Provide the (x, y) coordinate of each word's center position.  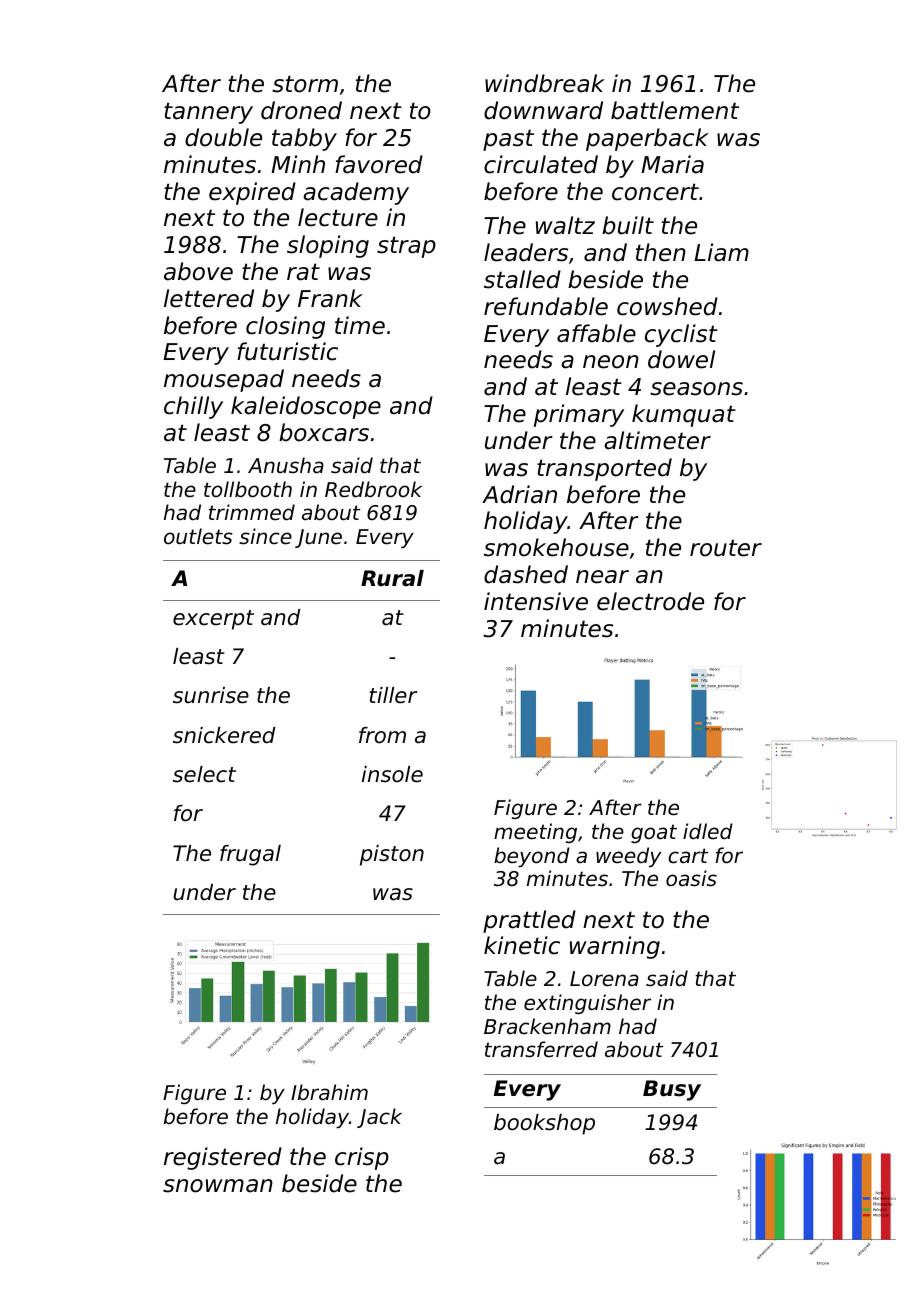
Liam (721, 252)
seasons (696, 389)
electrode (650, 601)
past (508, 140)
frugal (250, 855)
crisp (362, 1158)
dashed (526, 574)
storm (305, 84)
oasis (691, 878)
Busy (672, 1090)
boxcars (324, 432)
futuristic (287, 351)
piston (392, 855)
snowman (218, 1186)
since (265, 536)
